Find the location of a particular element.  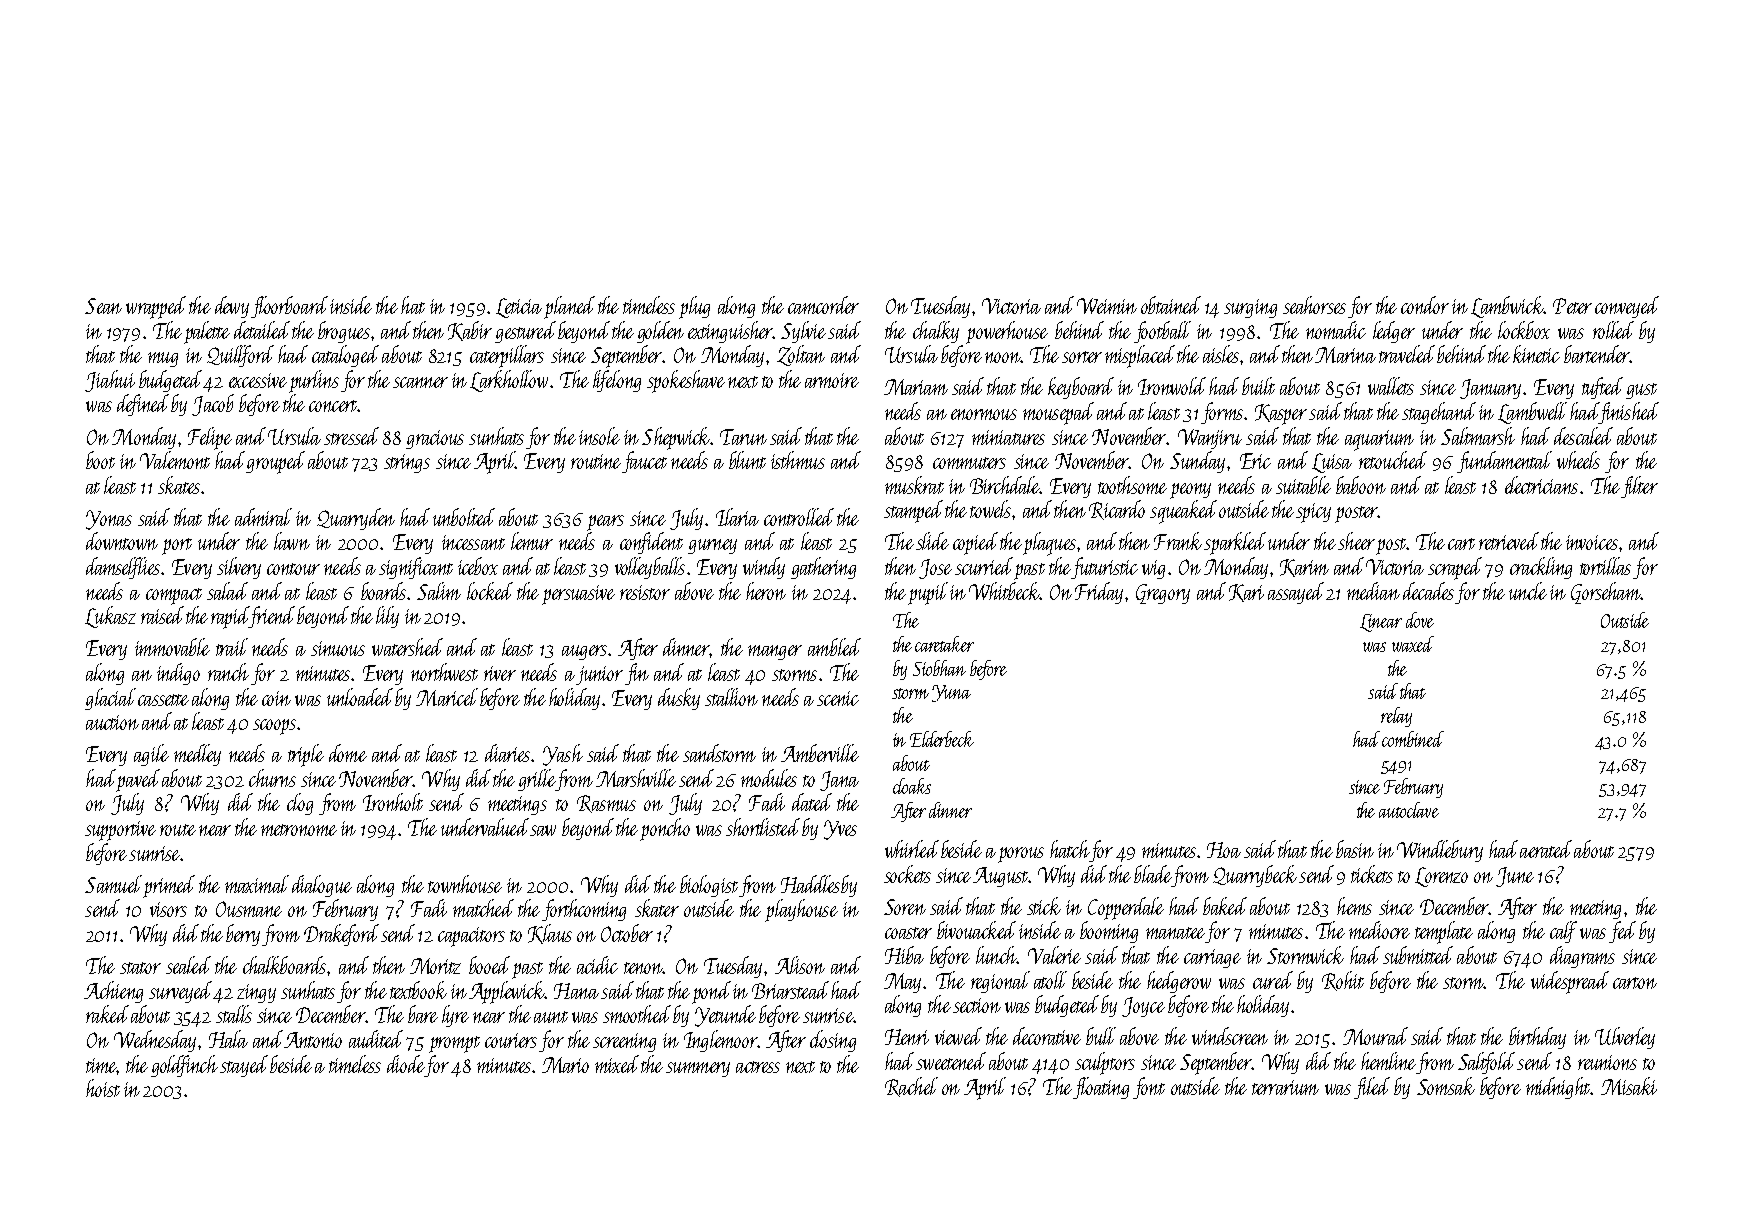

Saltmarsh is located at coordinates (1478, 436).
